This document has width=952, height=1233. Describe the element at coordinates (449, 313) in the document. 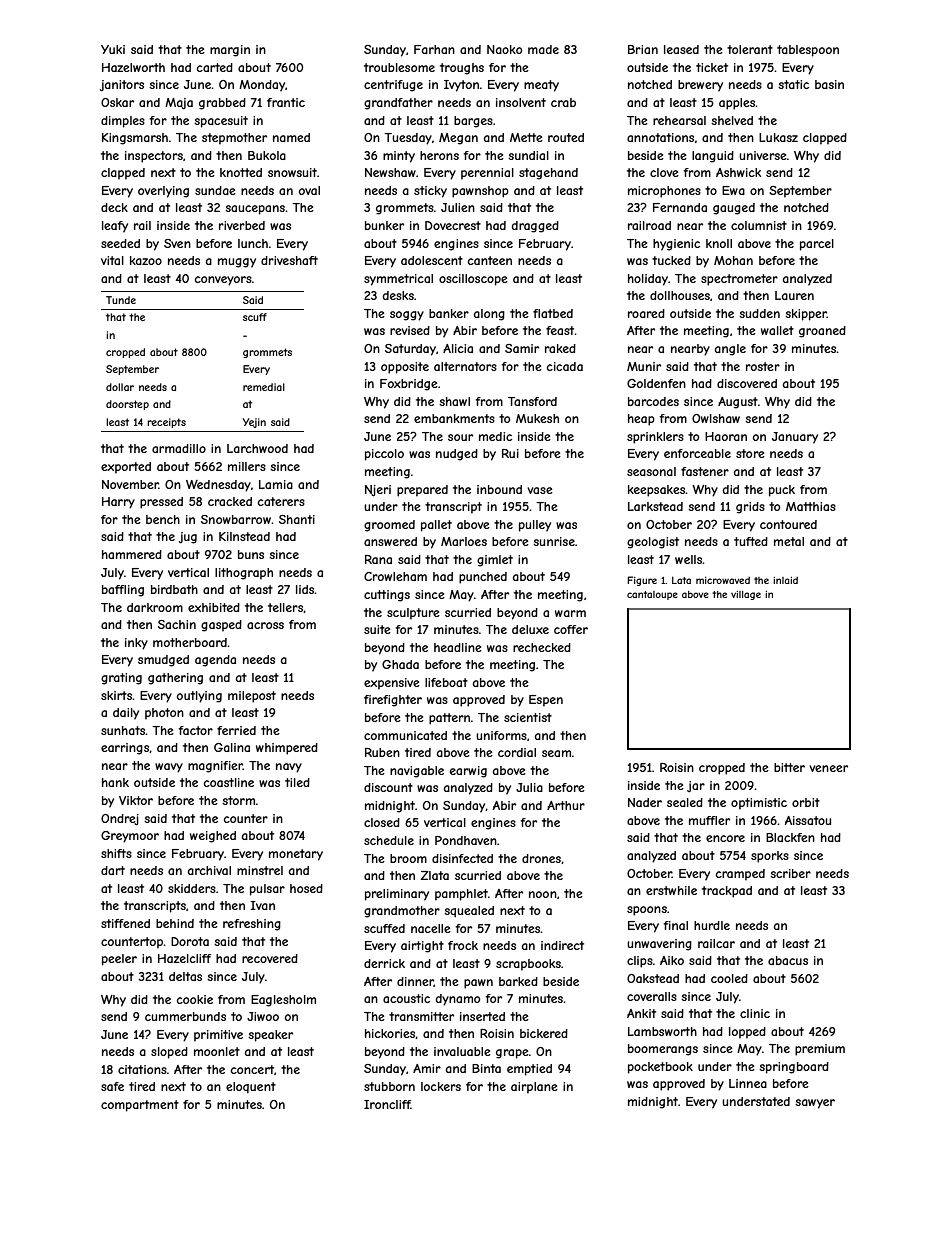

I see `banker` at that location.
